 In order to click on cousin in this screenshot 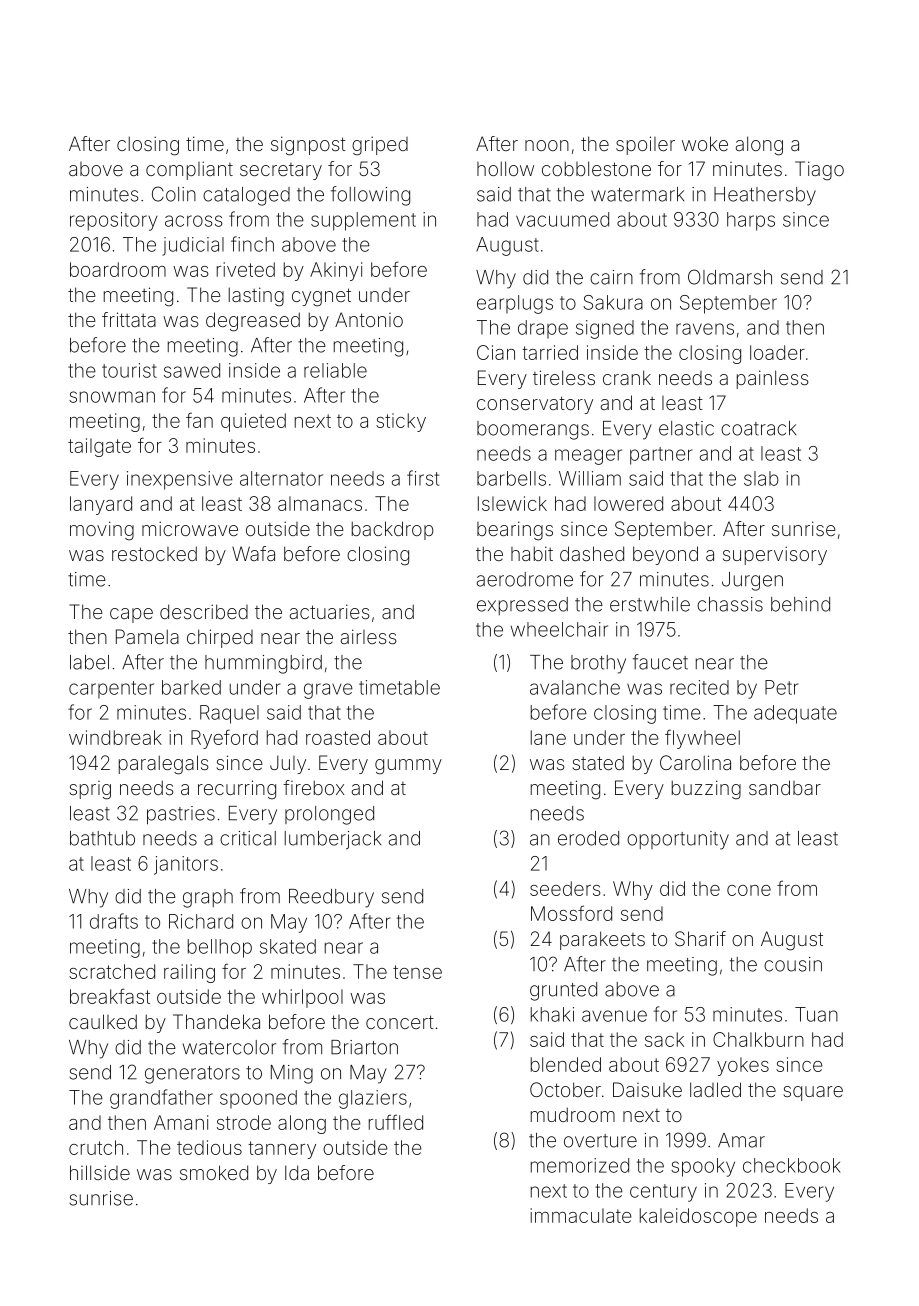, I will do `click(793, 964)`.
